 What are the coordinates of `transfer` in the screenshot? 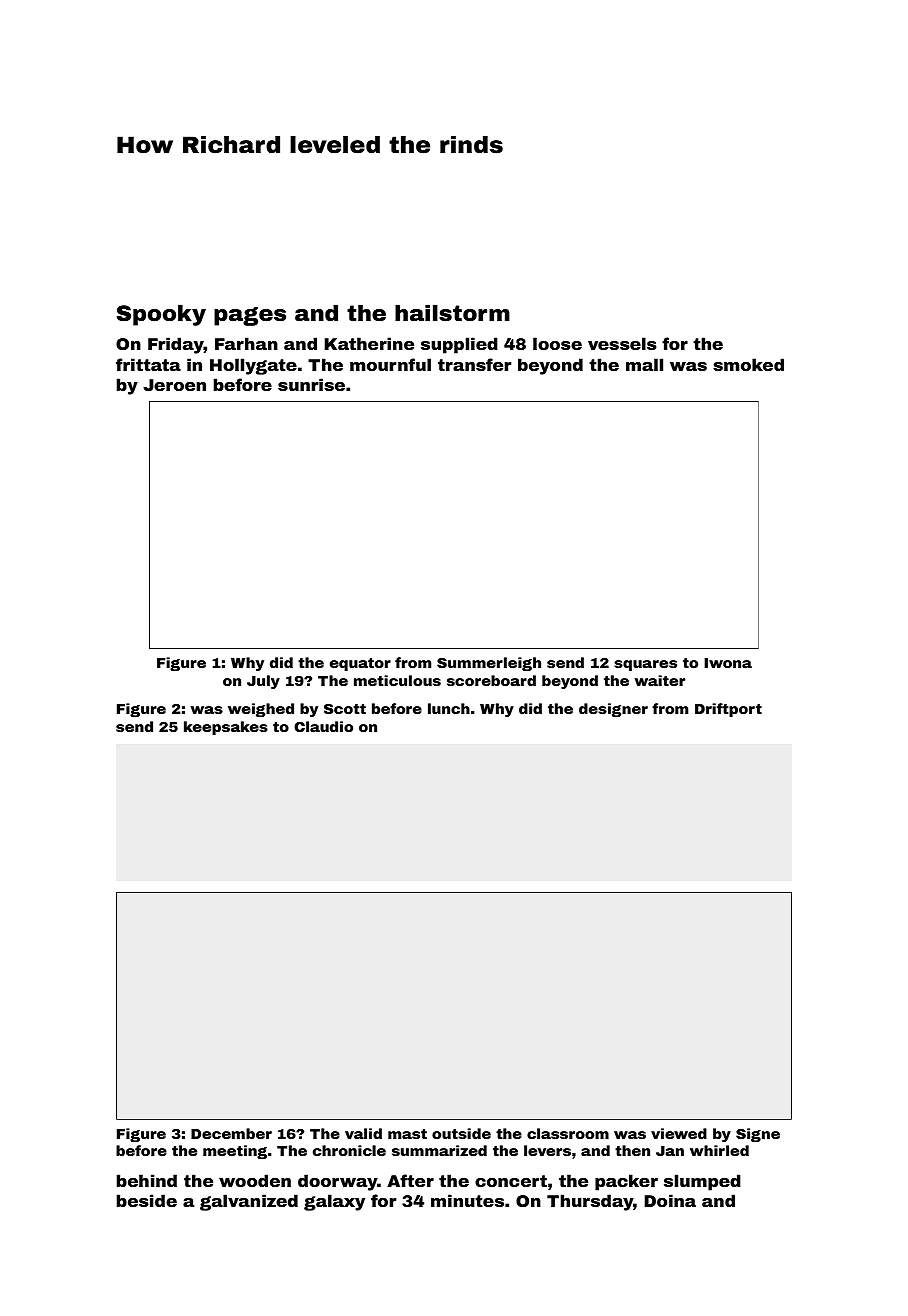 It's located at (474, 364).
